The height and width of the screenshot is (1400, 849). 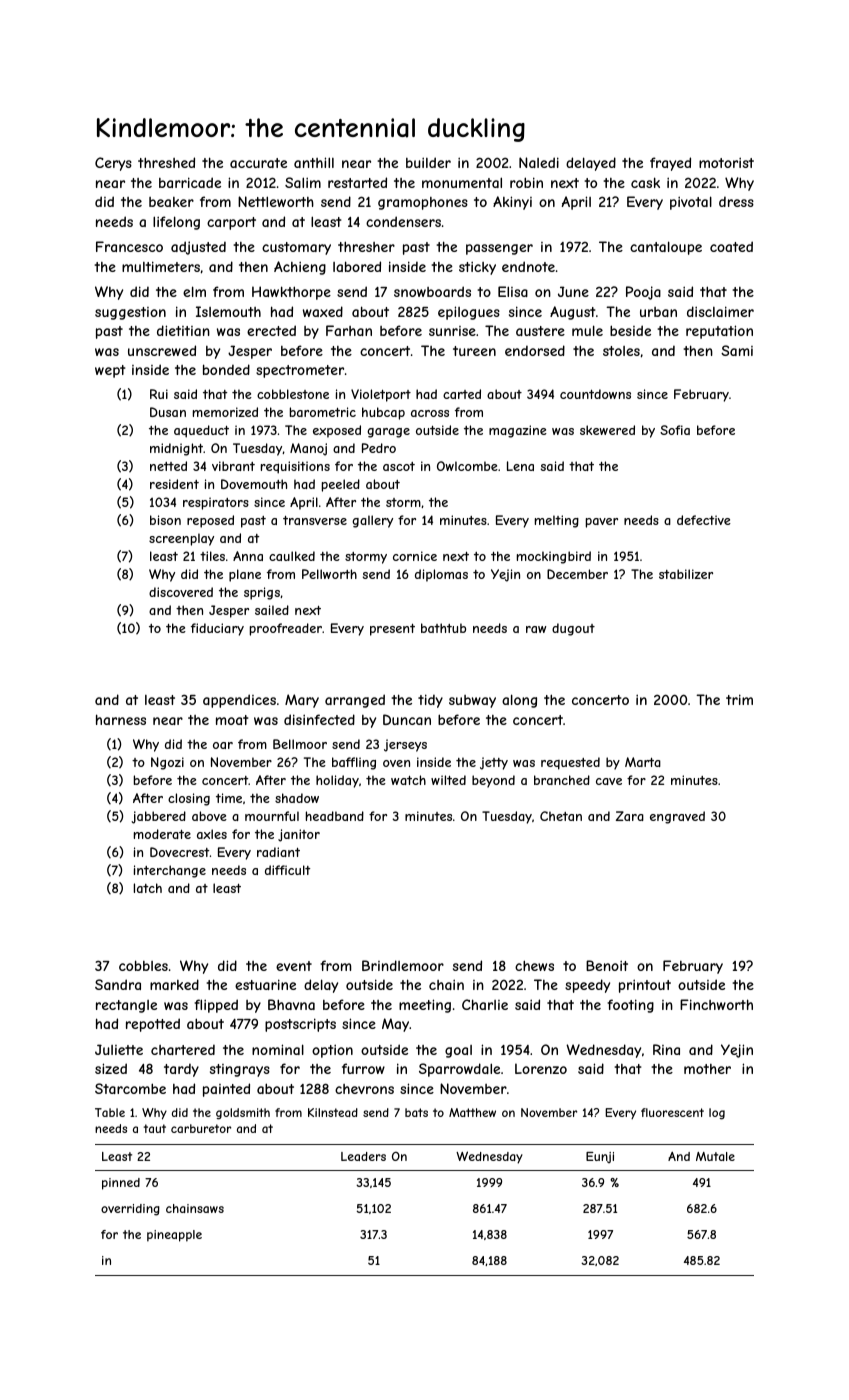 What do you see at coordinates (239, 701) in the screenshot?
I see `appendices` at bounding box center [239, 701].
